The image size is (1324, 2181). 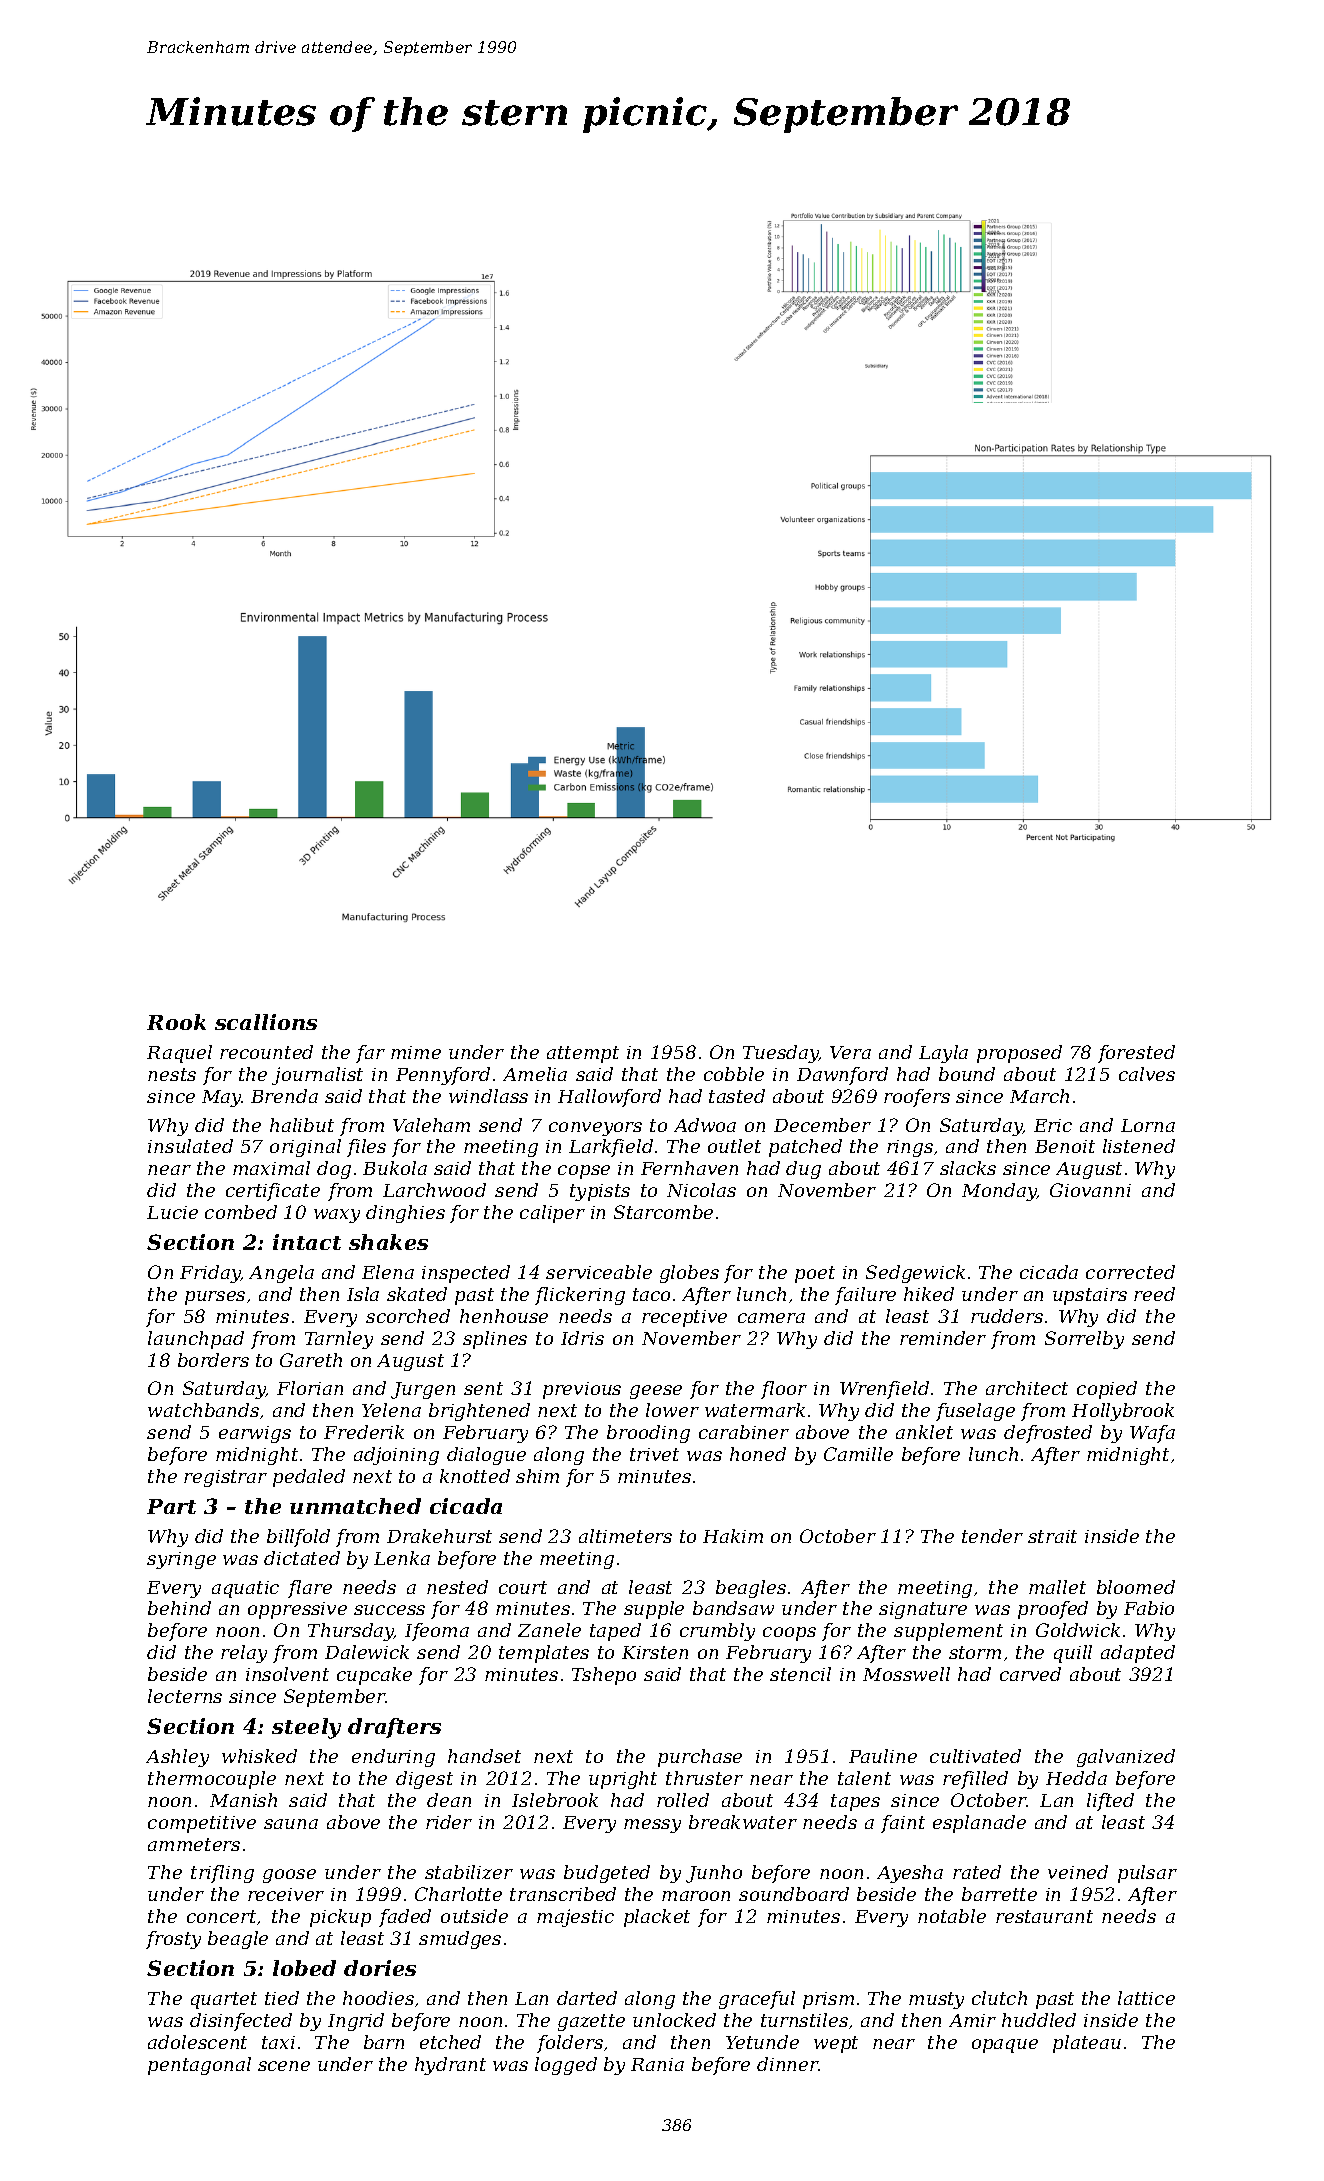 I want to click on mallet, so click(x=1057, y=1587).
